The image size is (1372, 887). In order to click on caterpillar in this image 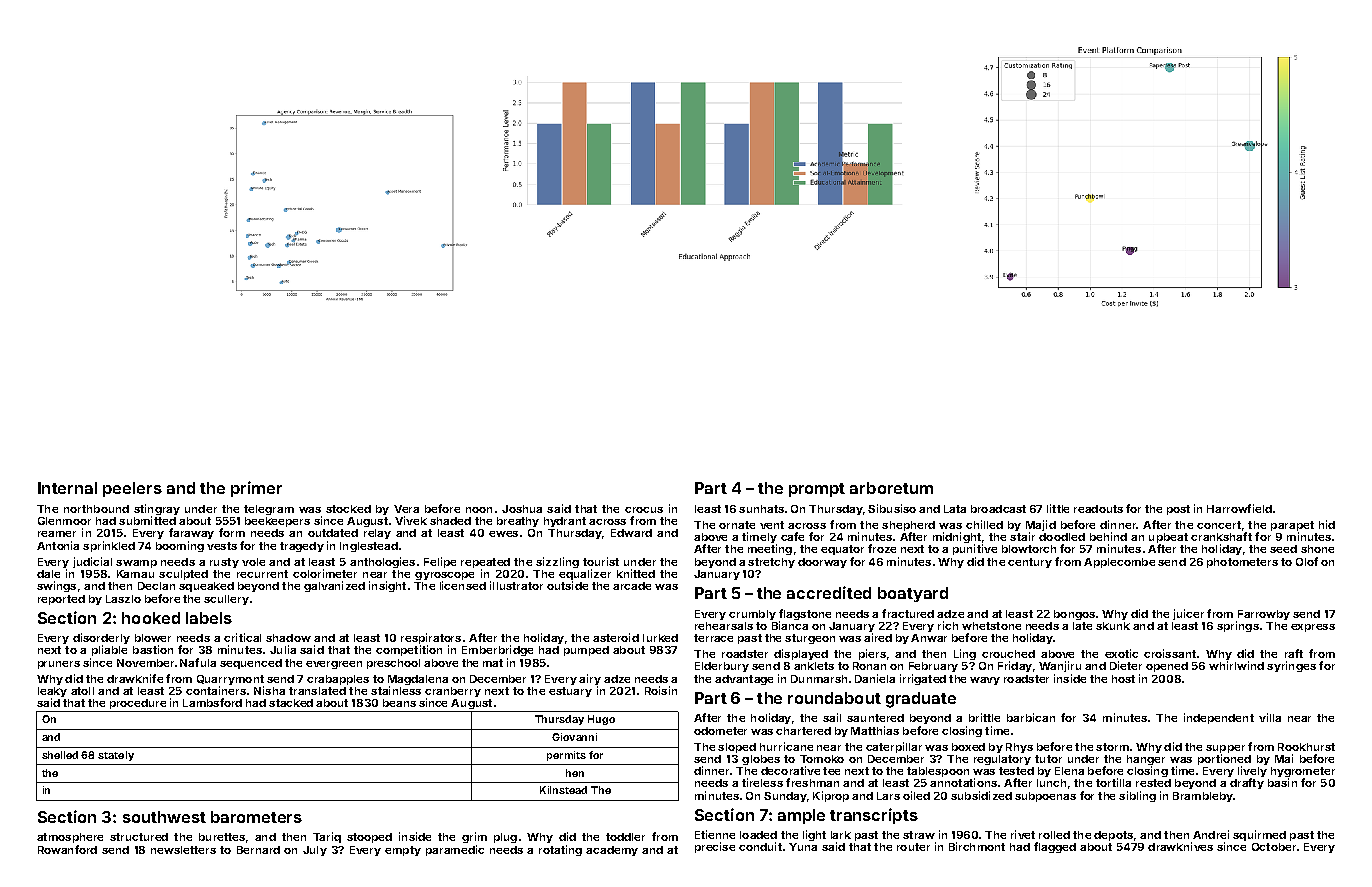, I will do `click(894, 747)`.
